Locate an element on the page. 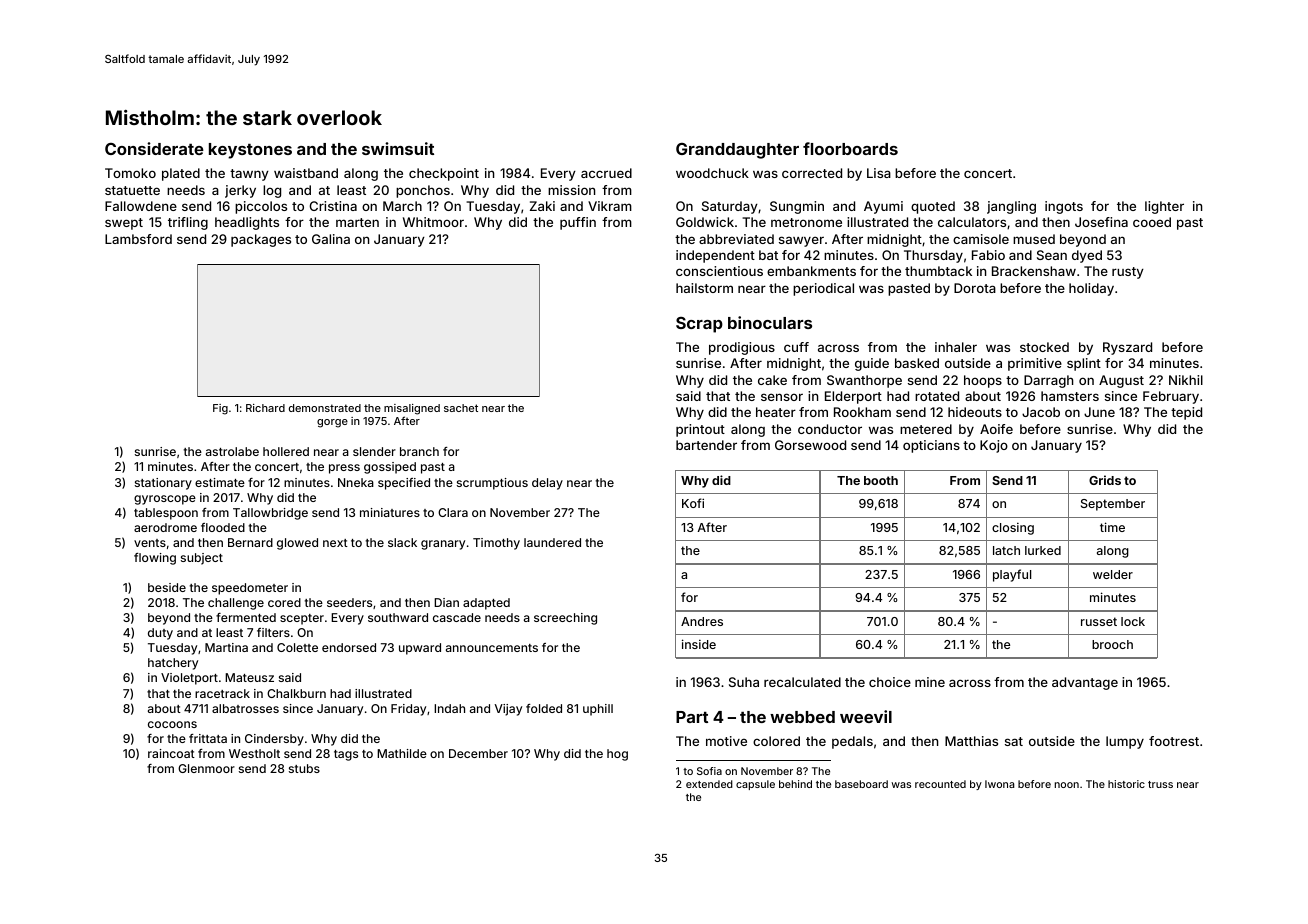  checkpoint is located at coordinates (444, 174).
